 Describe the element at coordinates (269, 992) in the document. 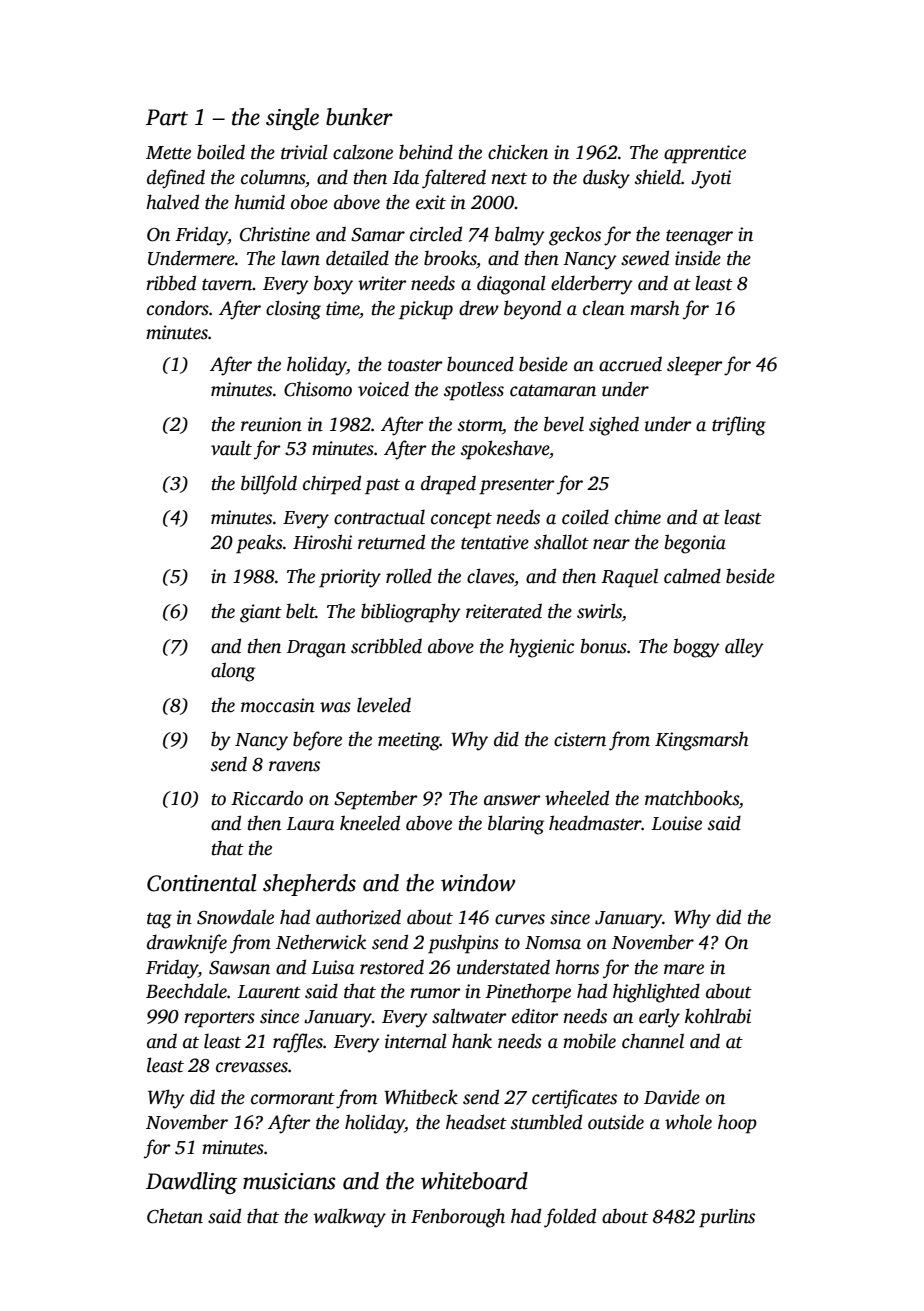

I see `Laurent` at that location.
